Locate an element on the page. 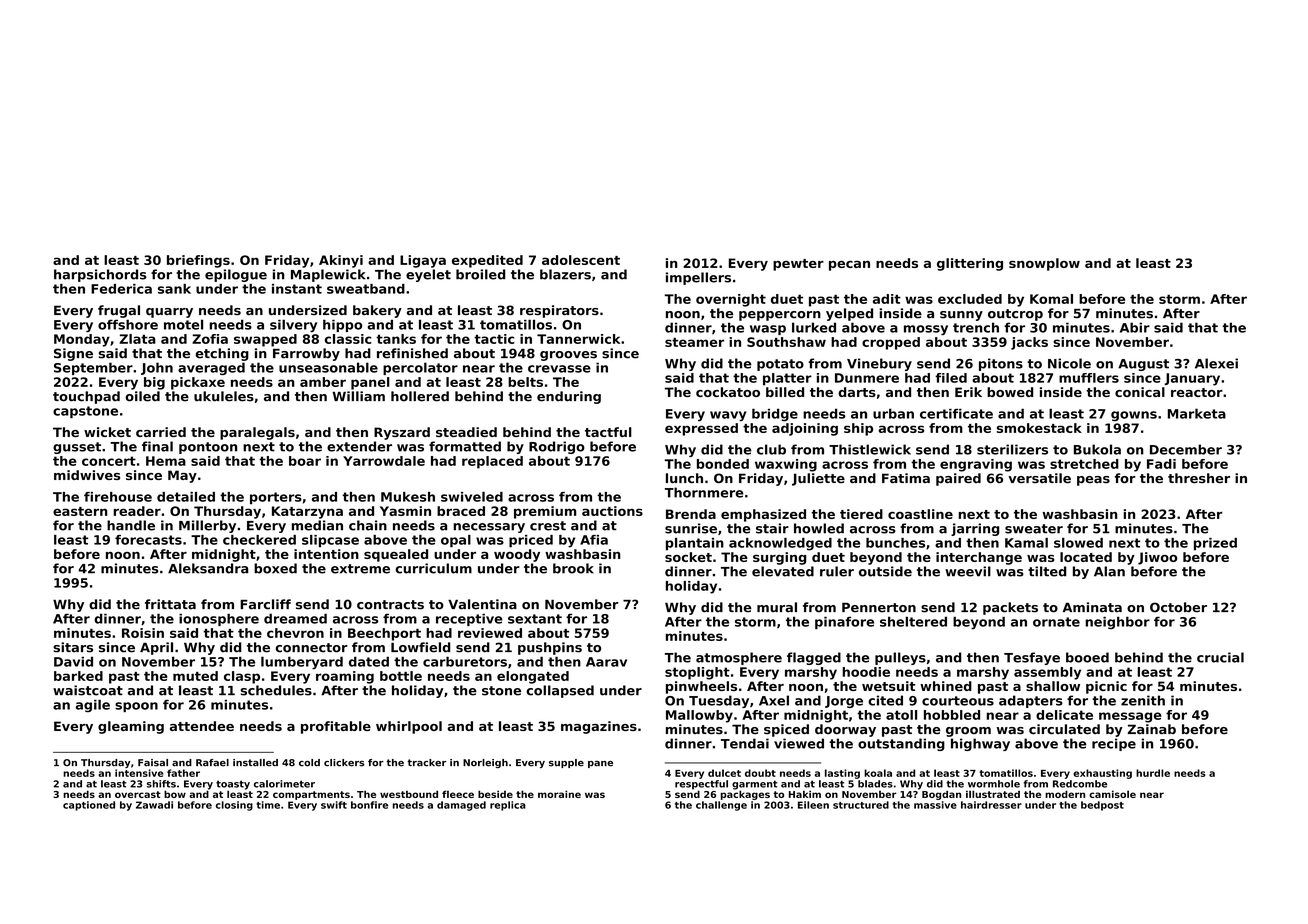 This document has height=924, width=1308. ruler is located at coordinates (837, 571).
